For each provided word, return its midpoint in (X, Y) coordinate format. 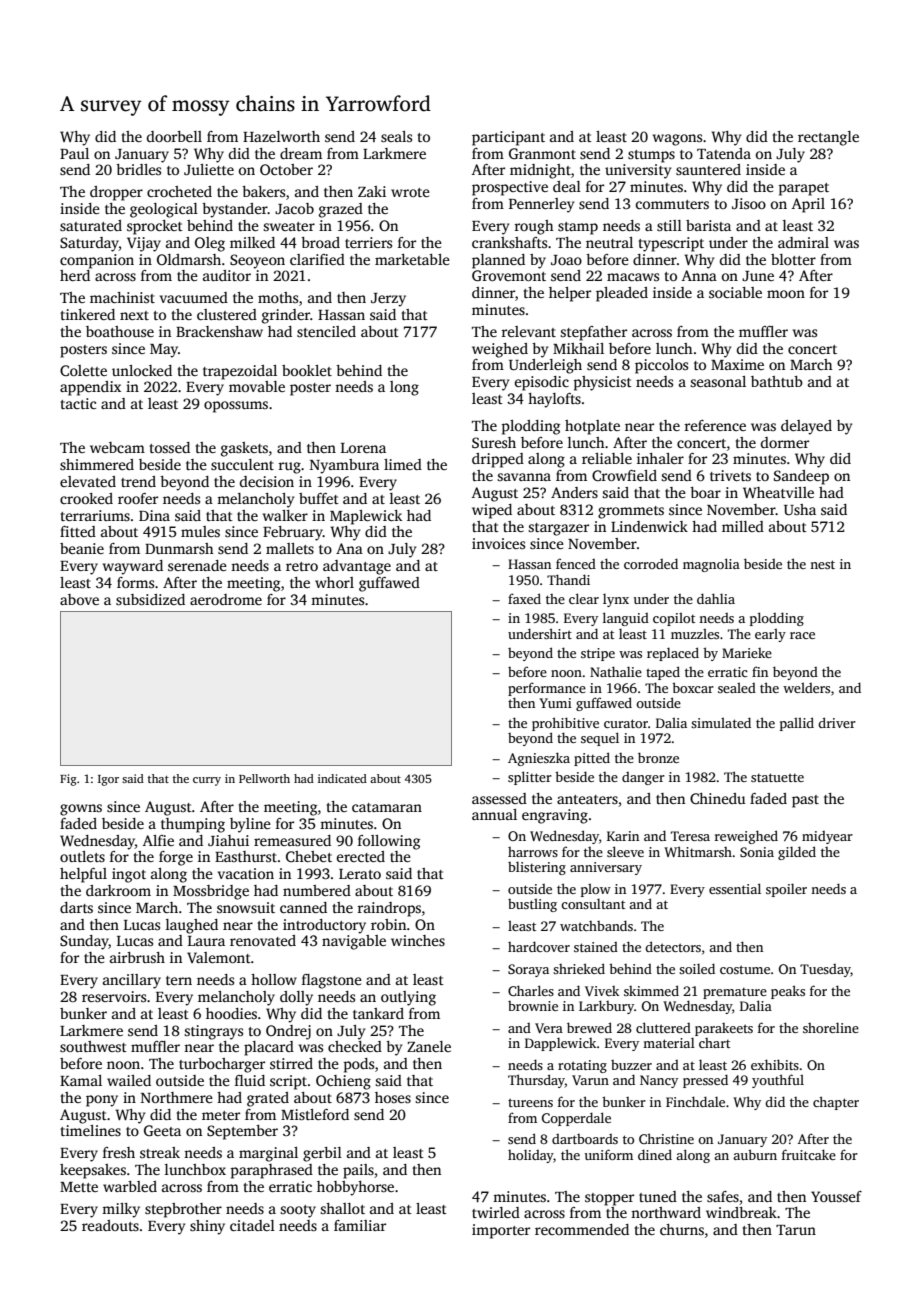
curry (207, 781)
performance (547, 689)
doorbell (174, 136)
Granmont (542, 153)
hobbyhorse (355, 1188)
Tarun (796, 1230)
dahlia (716, 598)
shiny (207, 1227)
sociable (735, 292)
